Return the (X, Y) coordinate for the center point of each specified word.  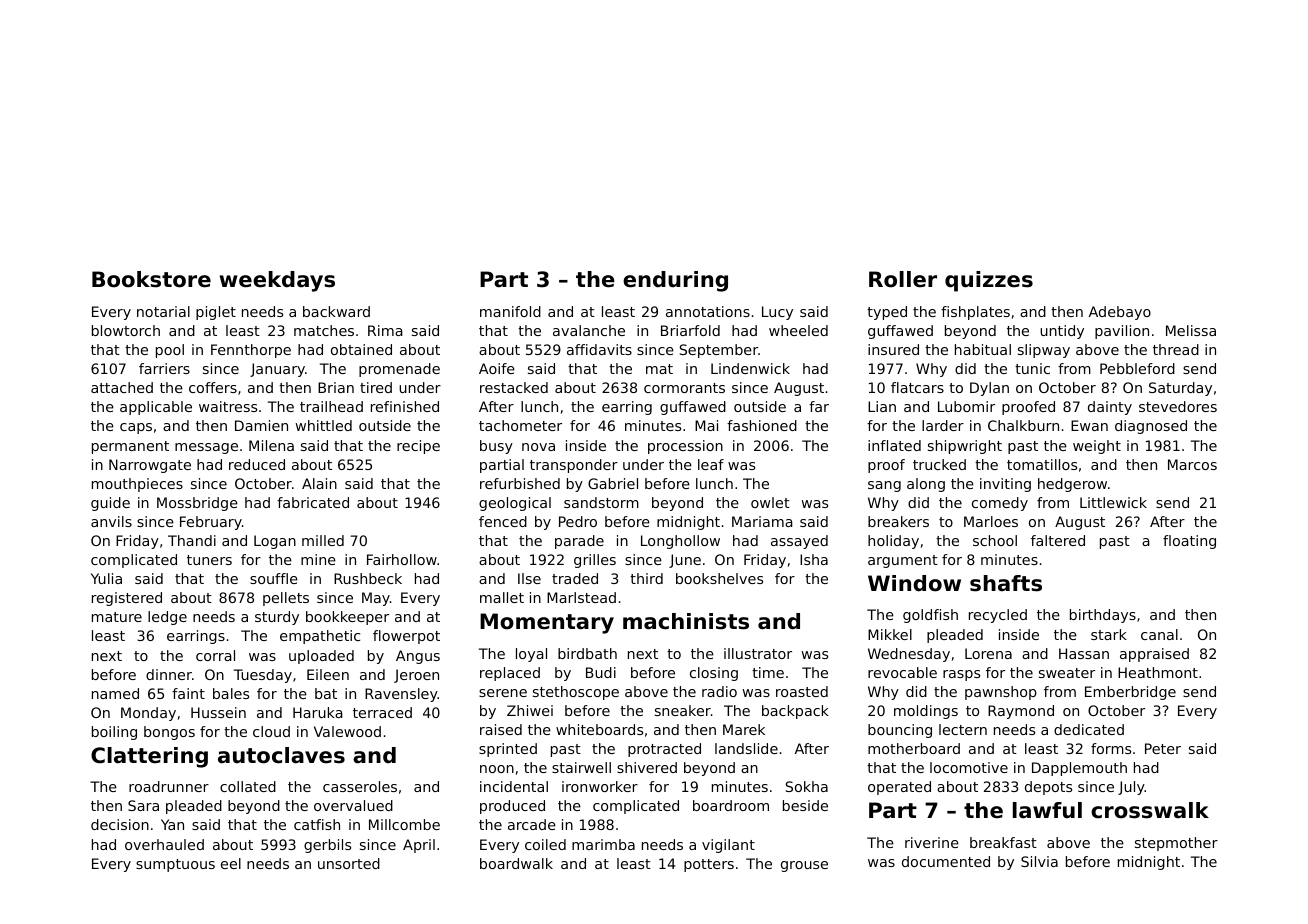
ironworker (600, 786)
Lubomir (966, 406)
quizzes (989, 281)
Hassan (1084, 653)
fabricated (313, 502)
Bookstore (151, 279)
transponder (574, 466)
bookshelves (719, 578)
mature (117, 617)
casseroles (360, 786)
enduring (675, 281)
